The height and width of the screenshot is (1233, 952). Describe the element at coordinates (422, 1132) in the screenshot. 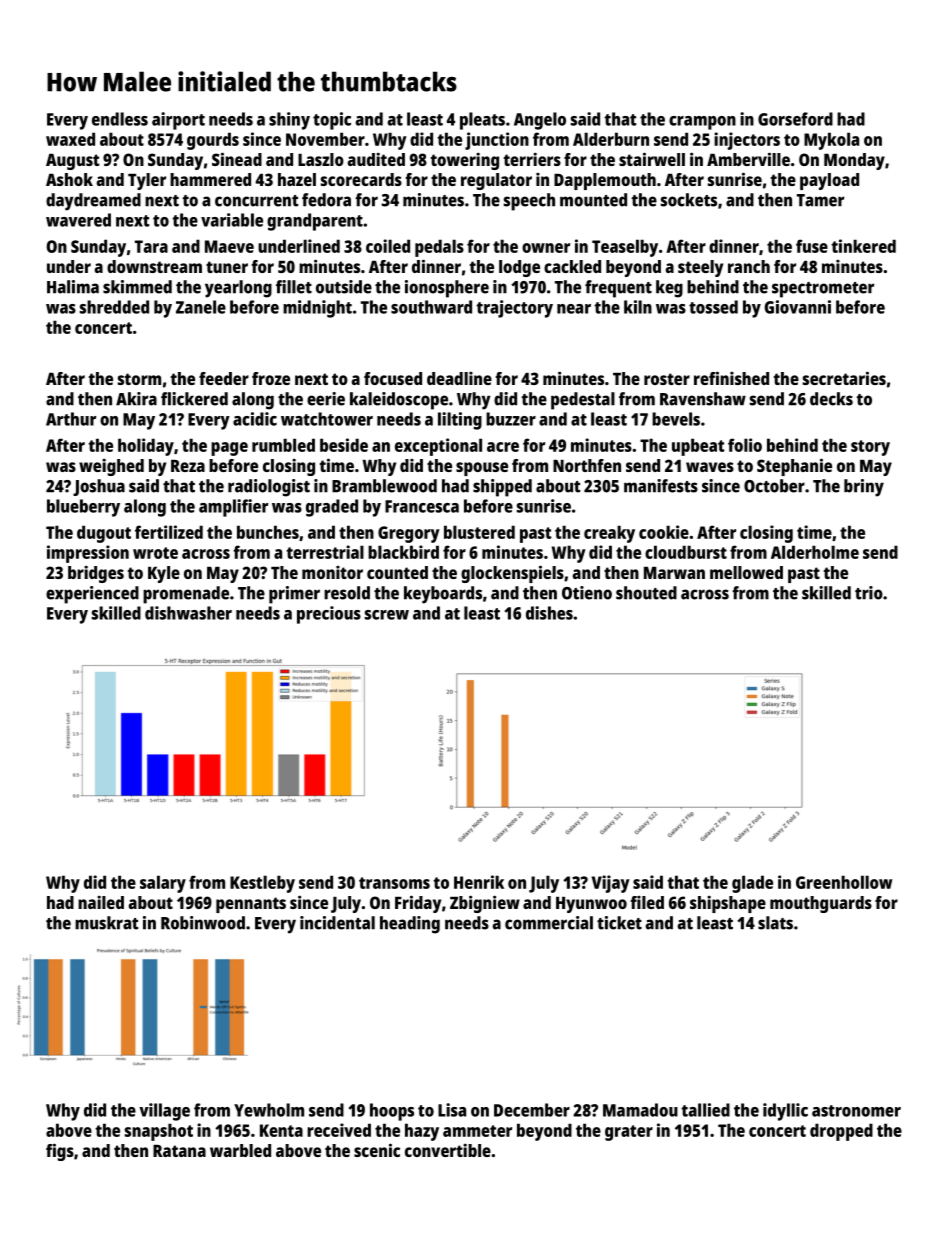

I see `hazy` at that location.
